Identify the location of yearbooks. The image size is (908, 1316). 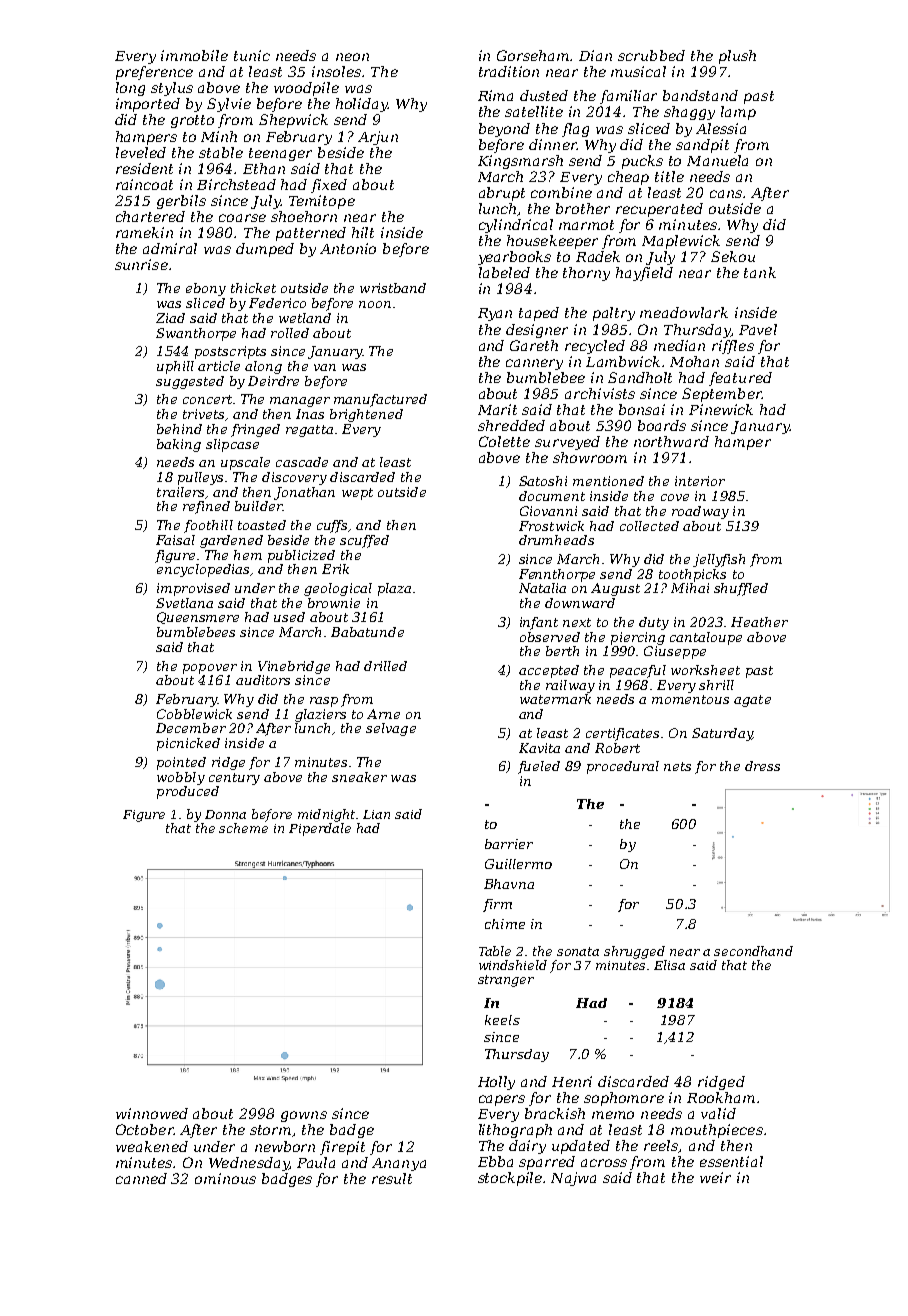
(514, 258).
